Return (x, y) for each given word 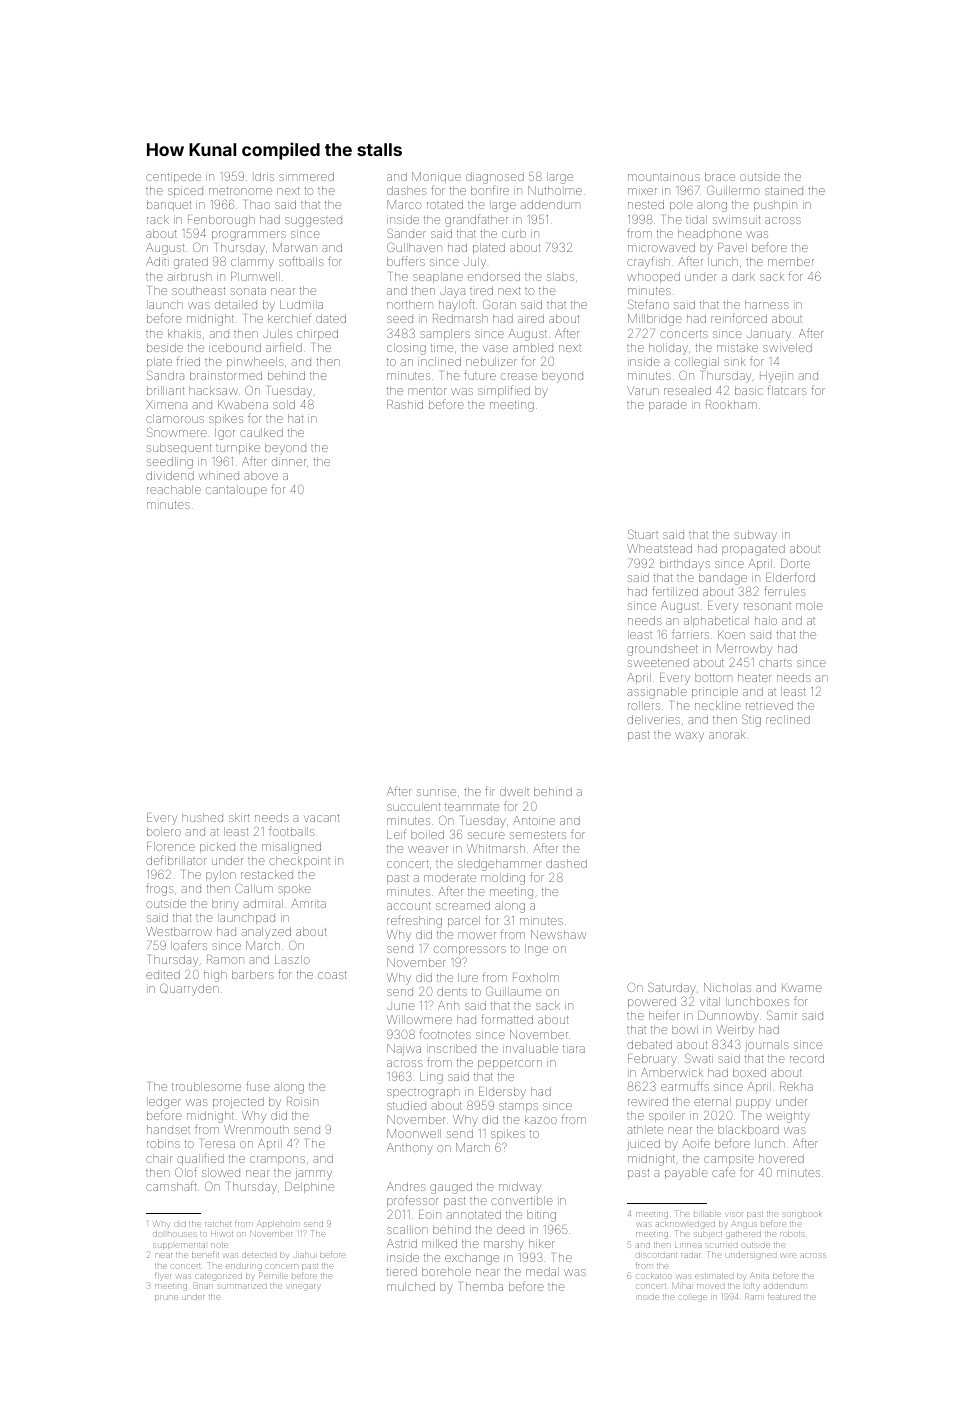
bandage (723, 579)
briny (225, 905)
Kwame (802, 987)
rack (158, 219)
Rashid (405, 404)
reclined (788, 719)
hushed (202, 817)
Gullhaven (414, 247)
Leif (396, 834)
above (261, 475)
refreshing (414, 921)
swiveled (787, 347)
